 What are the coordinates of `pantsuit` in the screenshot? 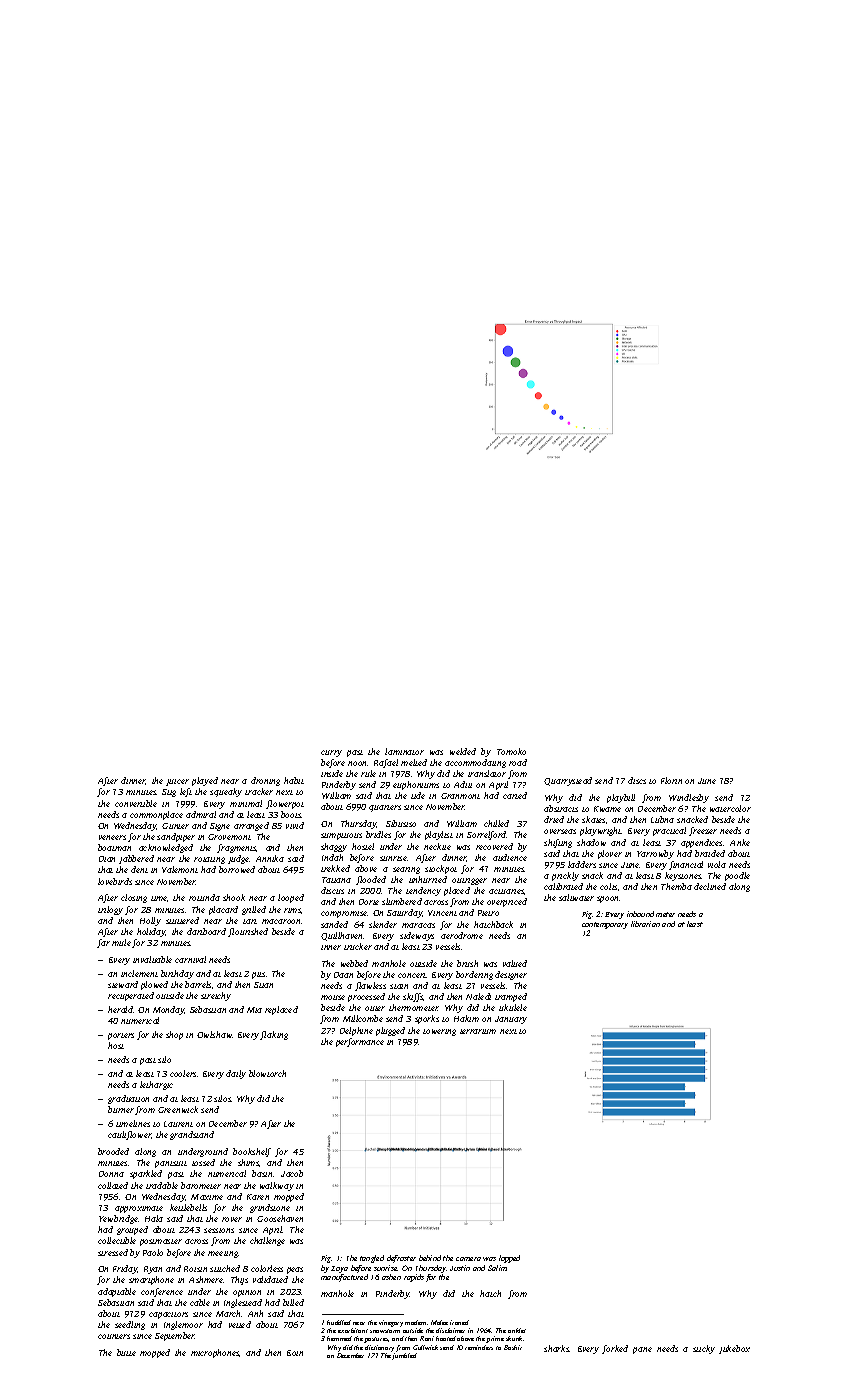 It's located at (171, 1164).
